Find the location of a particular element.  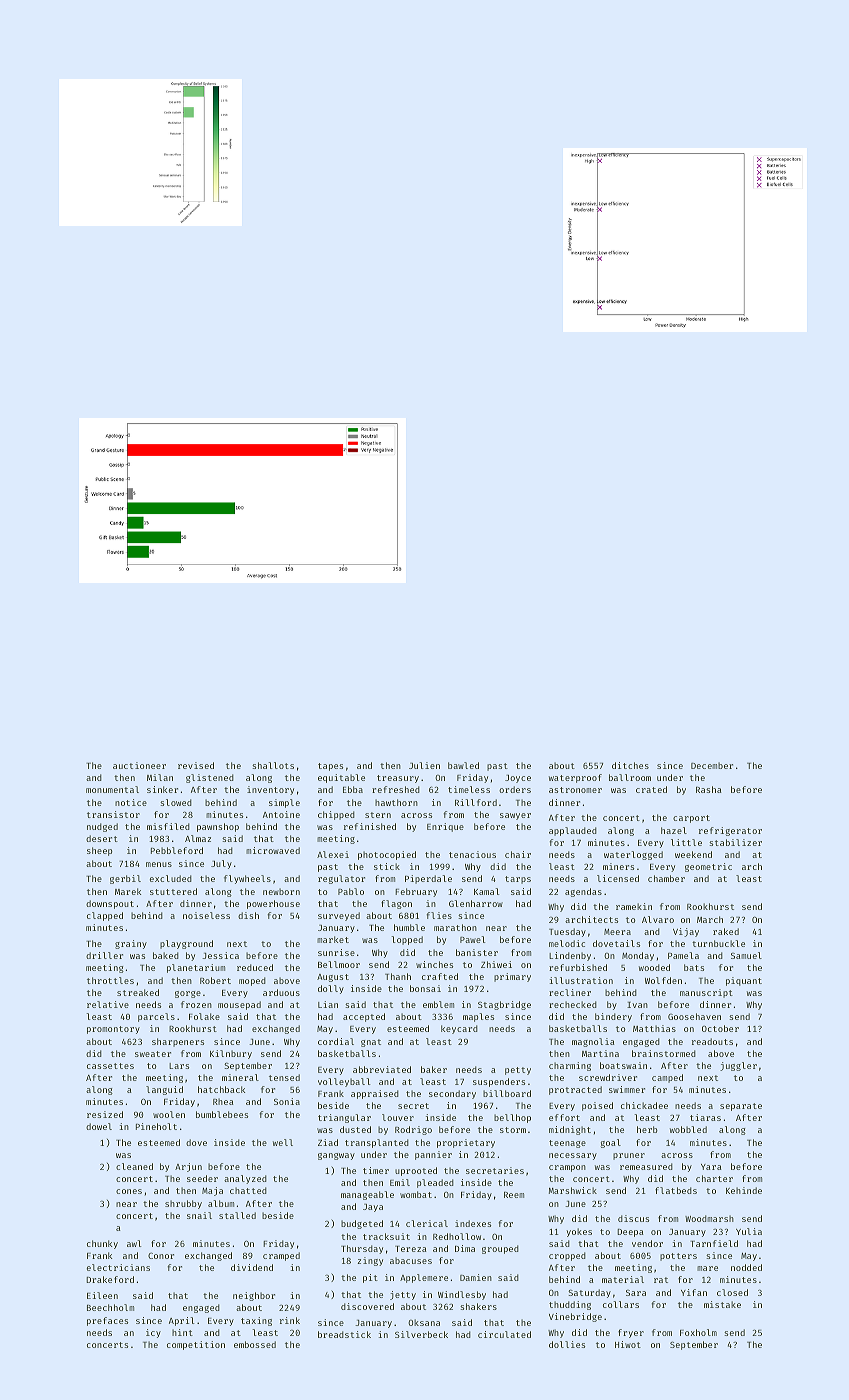

ditches is located at coordinates (630, 765).
